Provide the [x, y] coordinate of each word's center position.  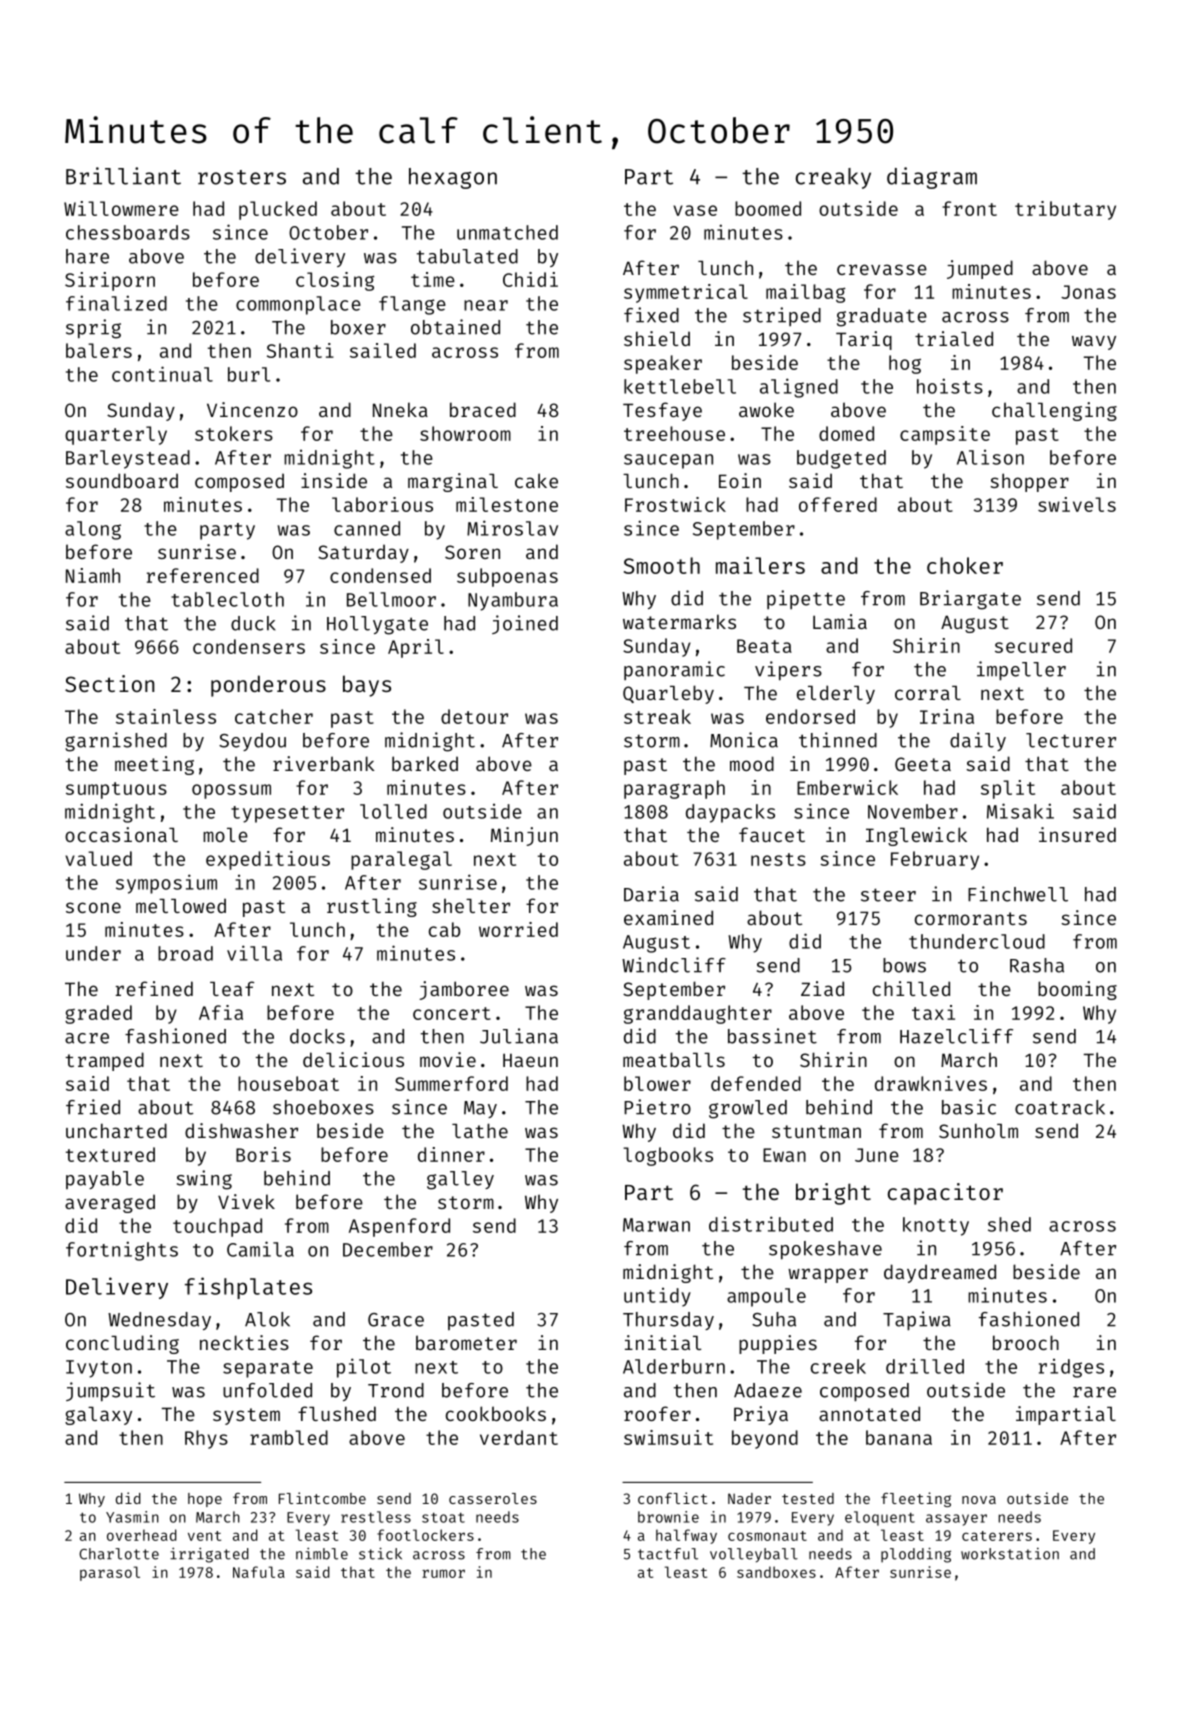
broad [185, 953]
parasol [110, 1573]
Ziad [822, 988]
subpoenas [507, 577]
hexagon [453, 178]
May [480, 1109]
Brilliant [123, 176]
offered [838, 504]
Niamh [93, 575]
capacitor [945, 1194]
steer [888, 895]
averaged [110, 1203]
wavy [1094, 342]
